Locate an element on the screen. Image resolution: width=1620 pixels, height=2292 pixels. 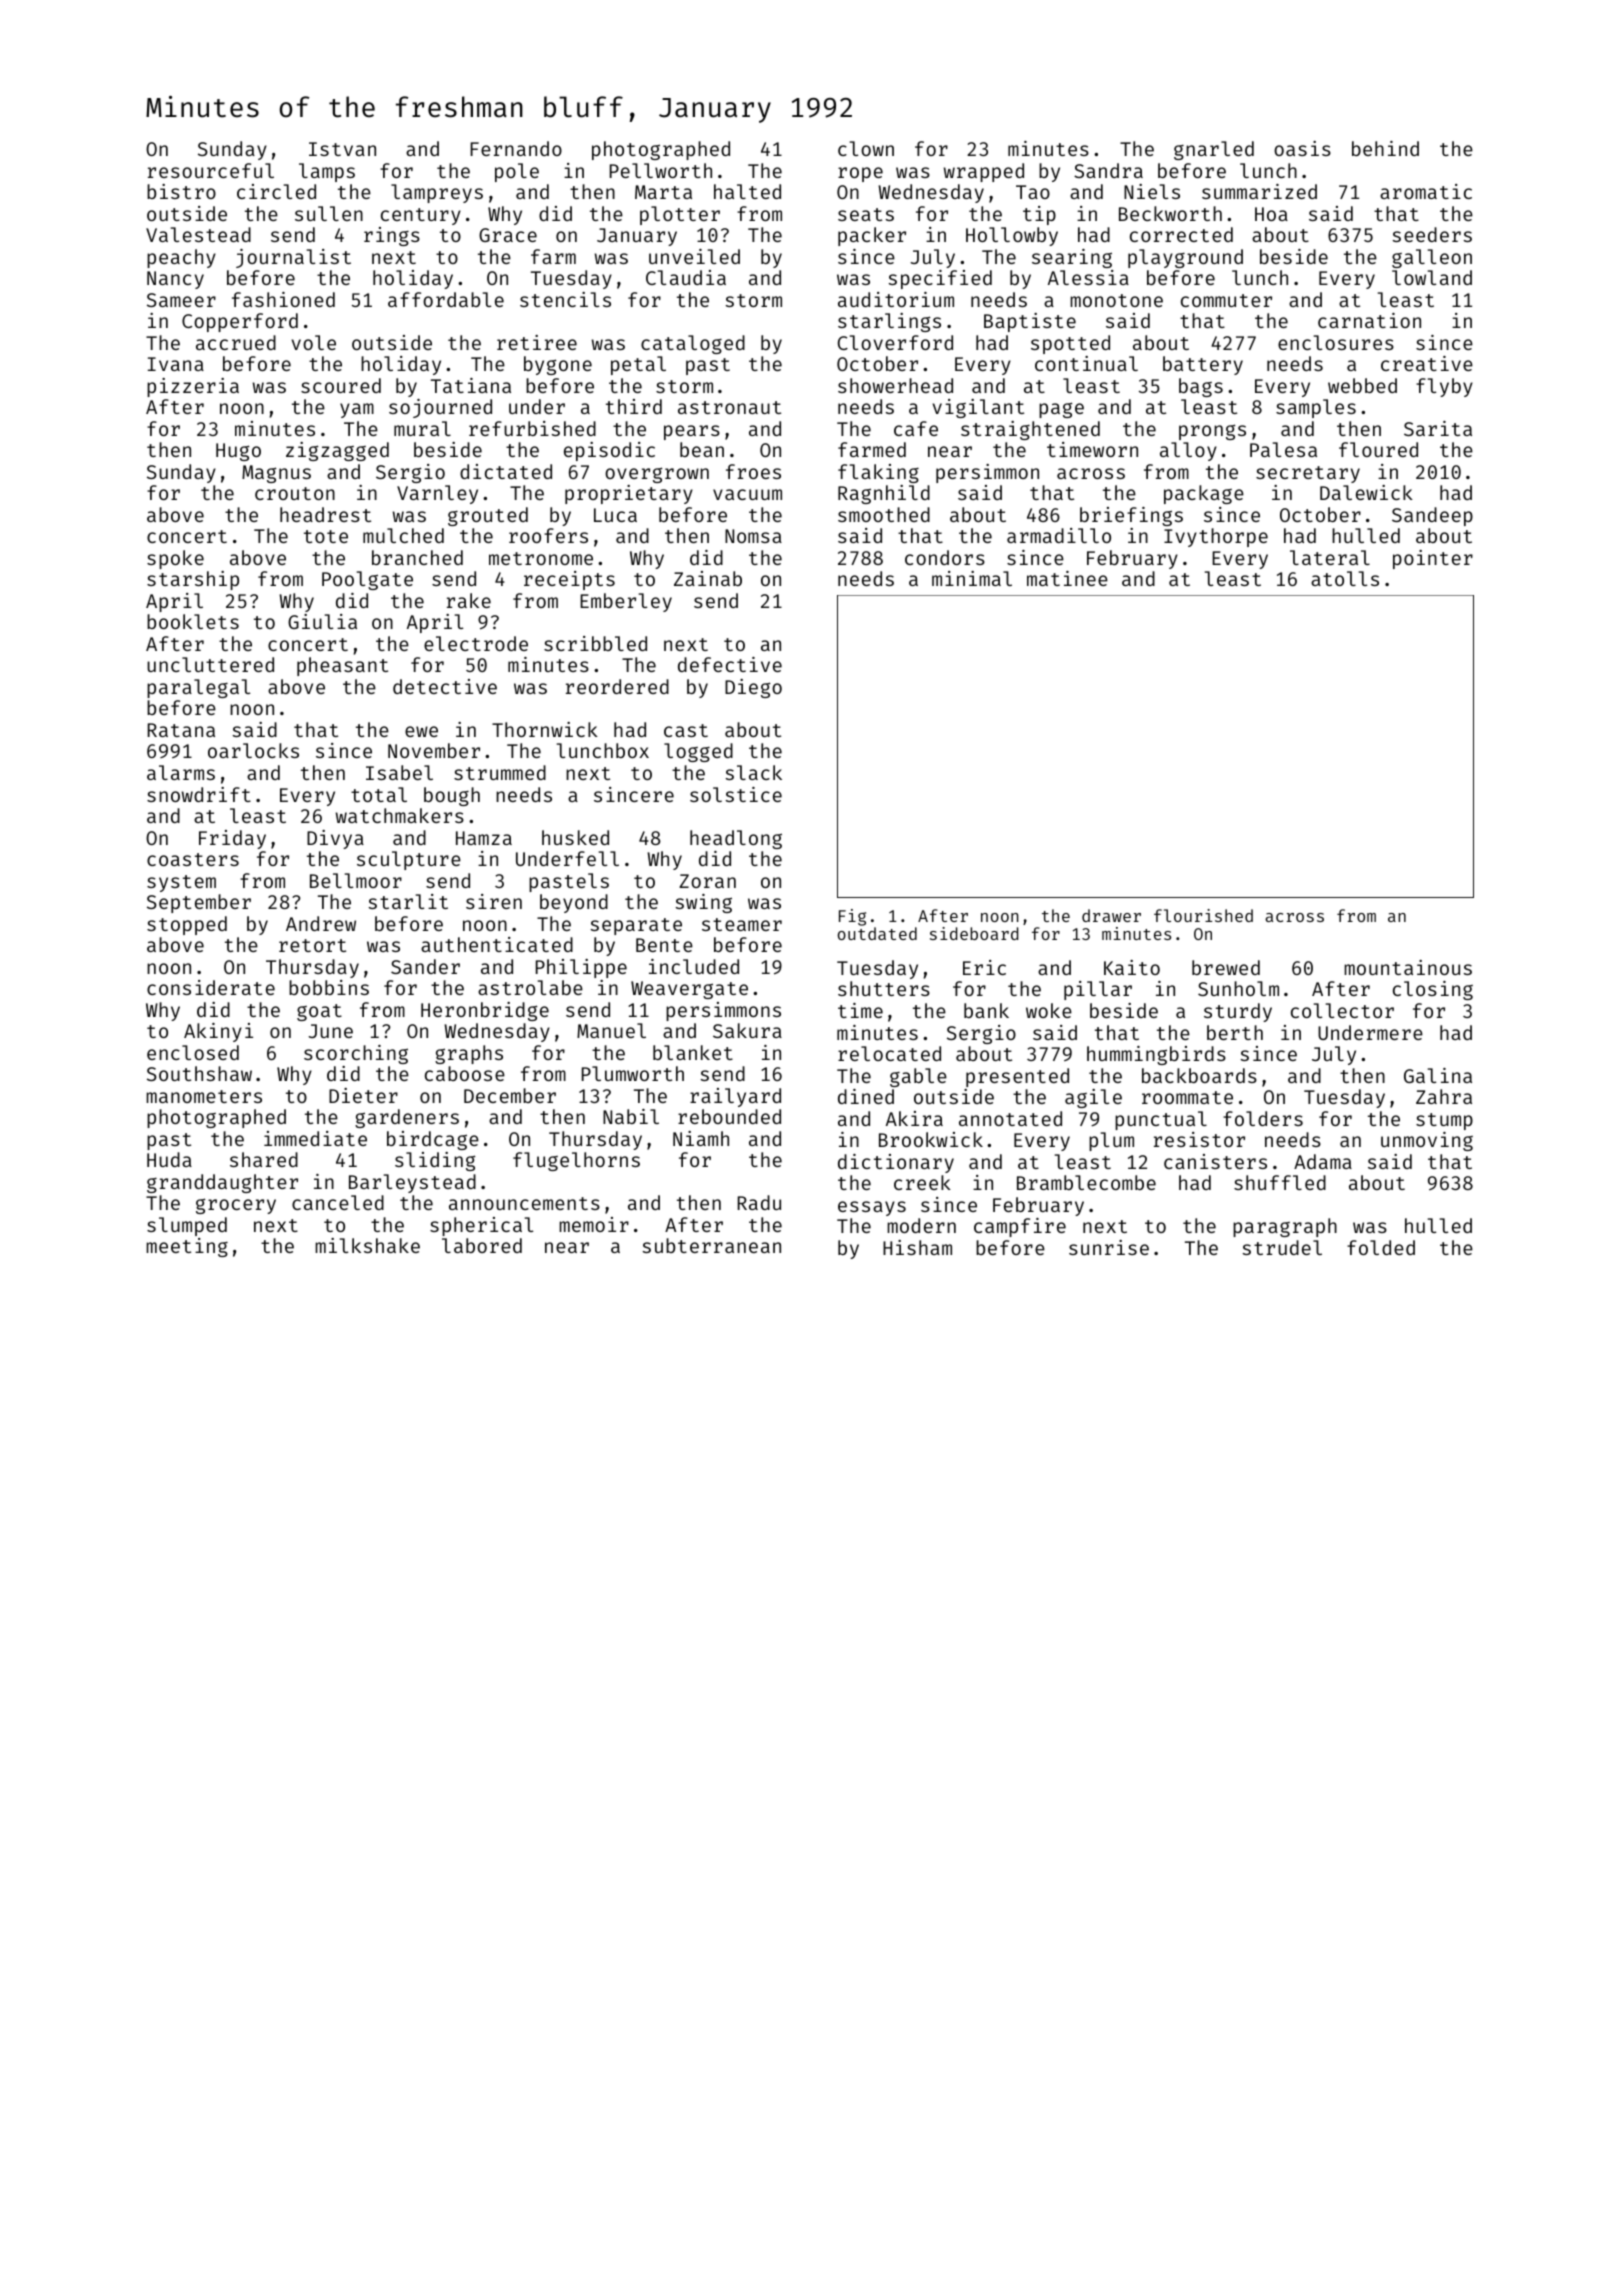
goat is located at coordinates (319, 1012).
